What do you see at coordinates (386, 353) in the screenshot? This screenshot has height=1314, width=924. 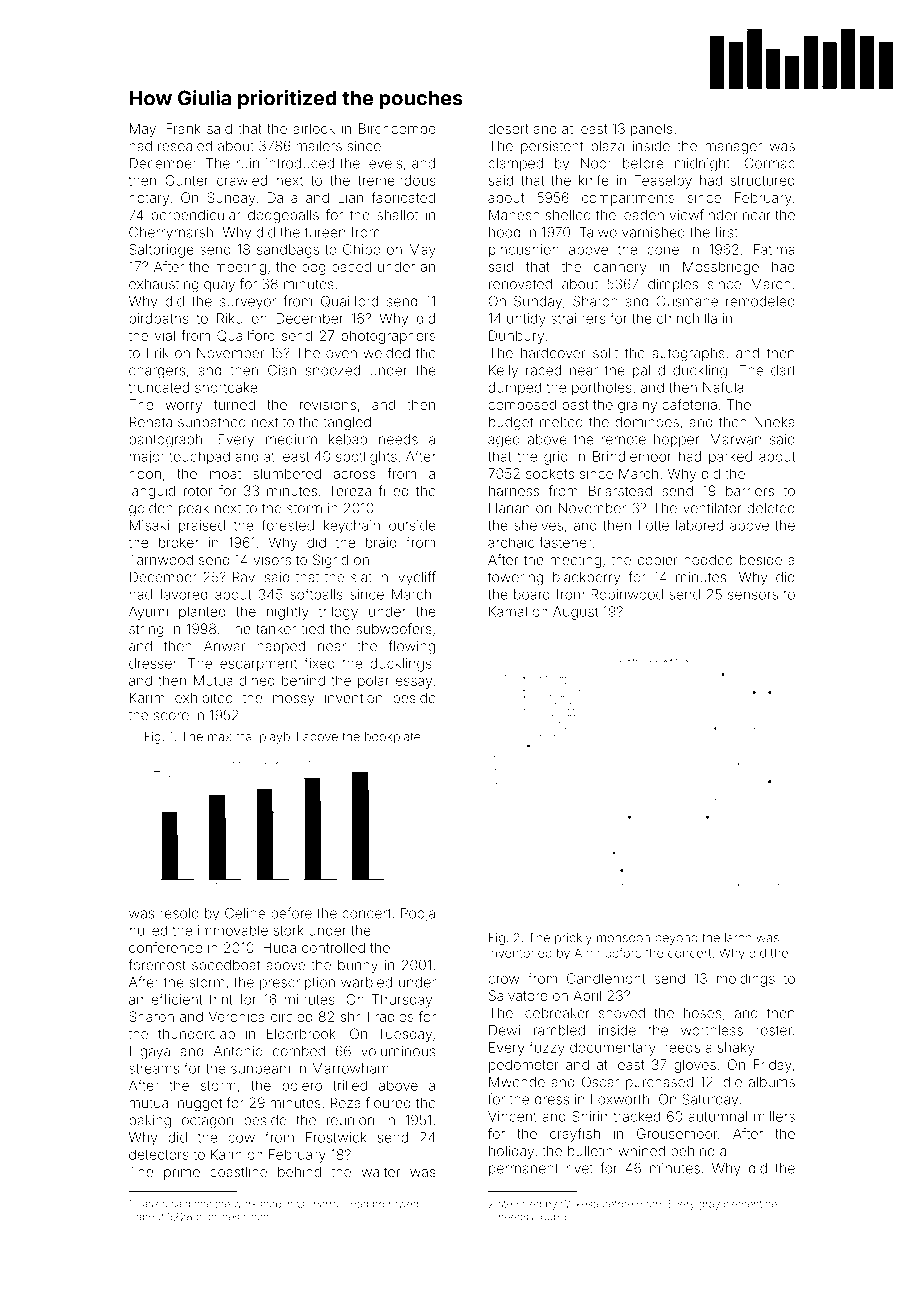 I see `welded` at bounding box center [386, 353].
